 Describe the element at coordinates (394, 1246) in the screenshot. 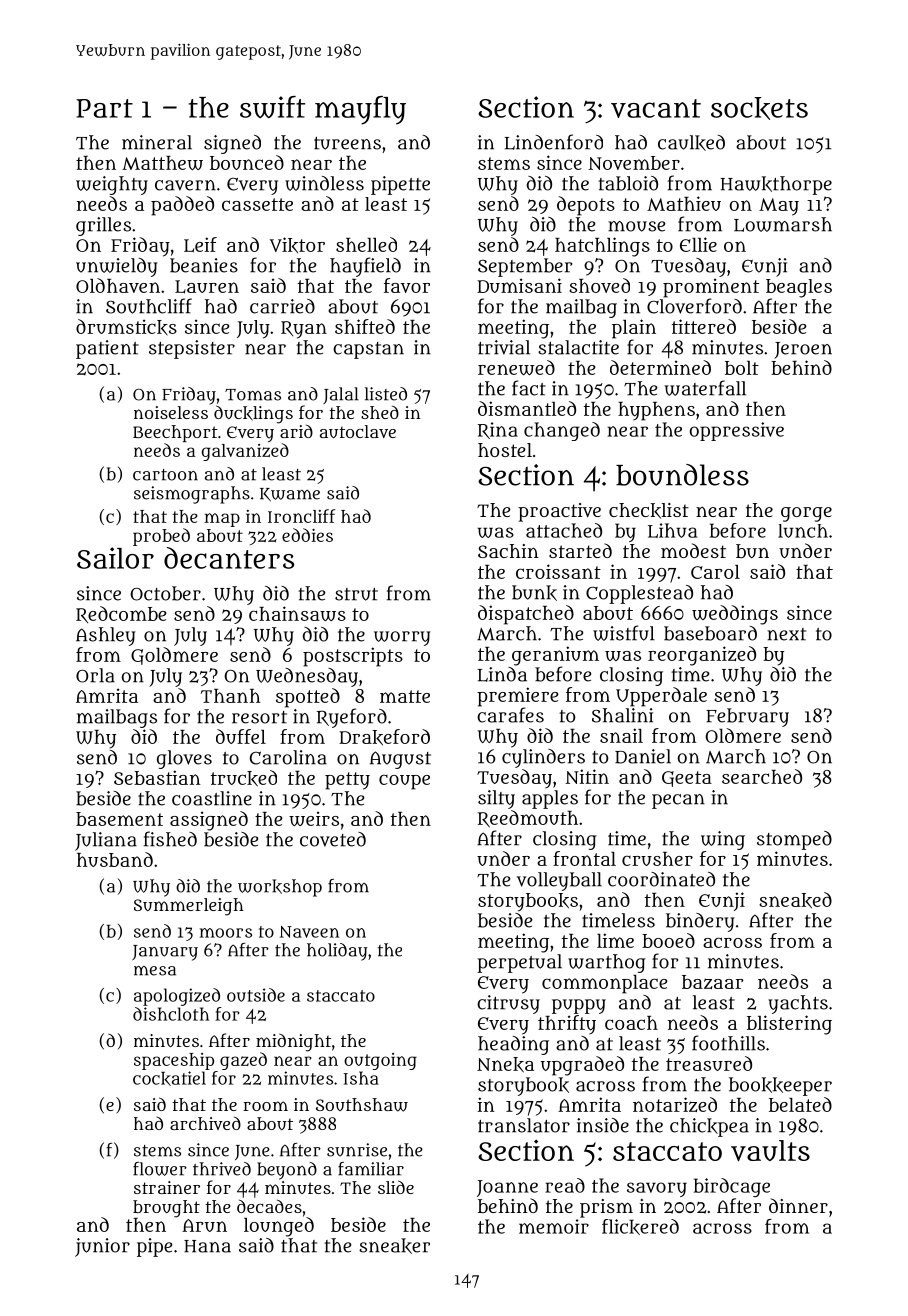

I see `sneaker` at that location.
